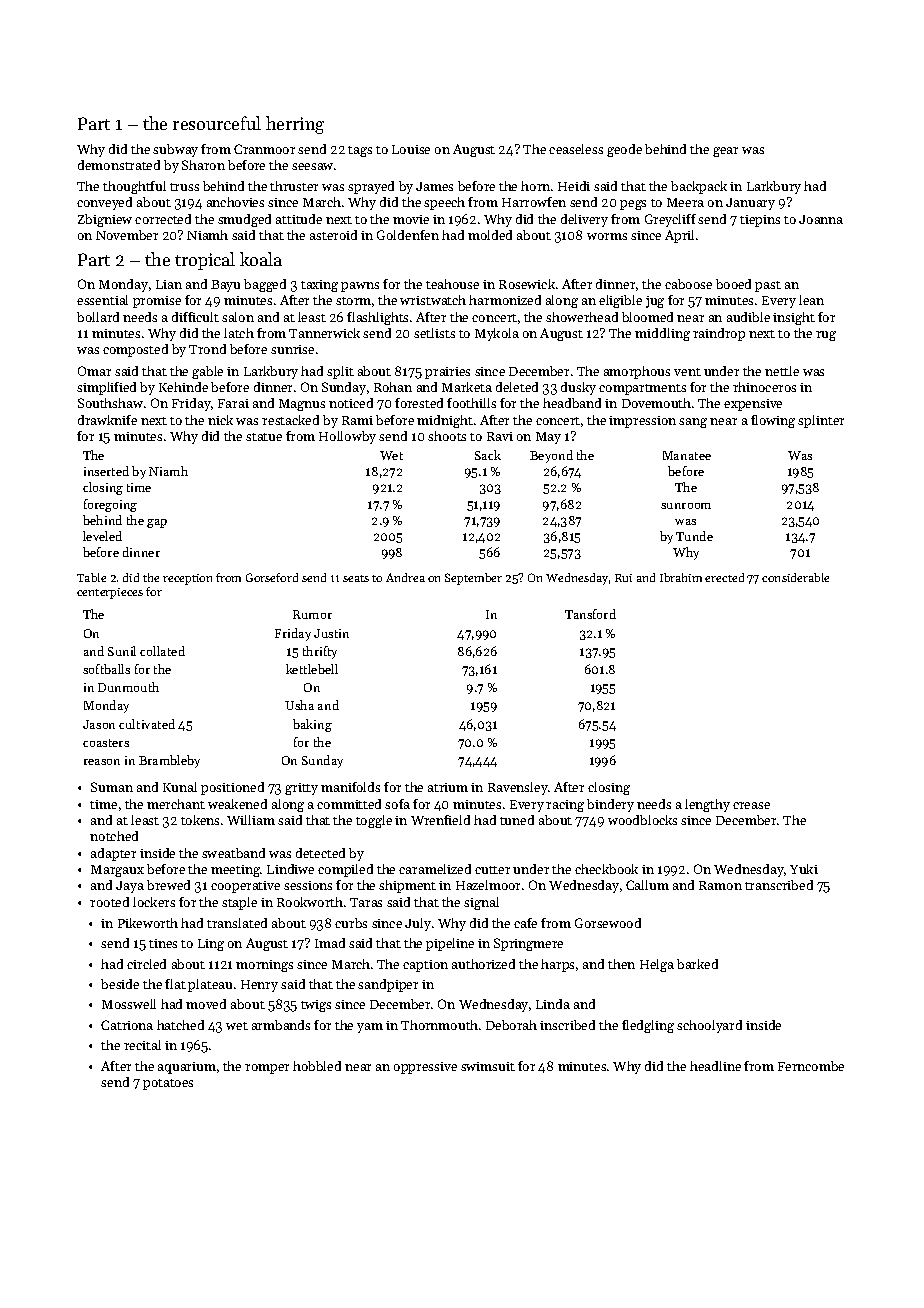  I want to click on caramelized, so click(435, 869).
